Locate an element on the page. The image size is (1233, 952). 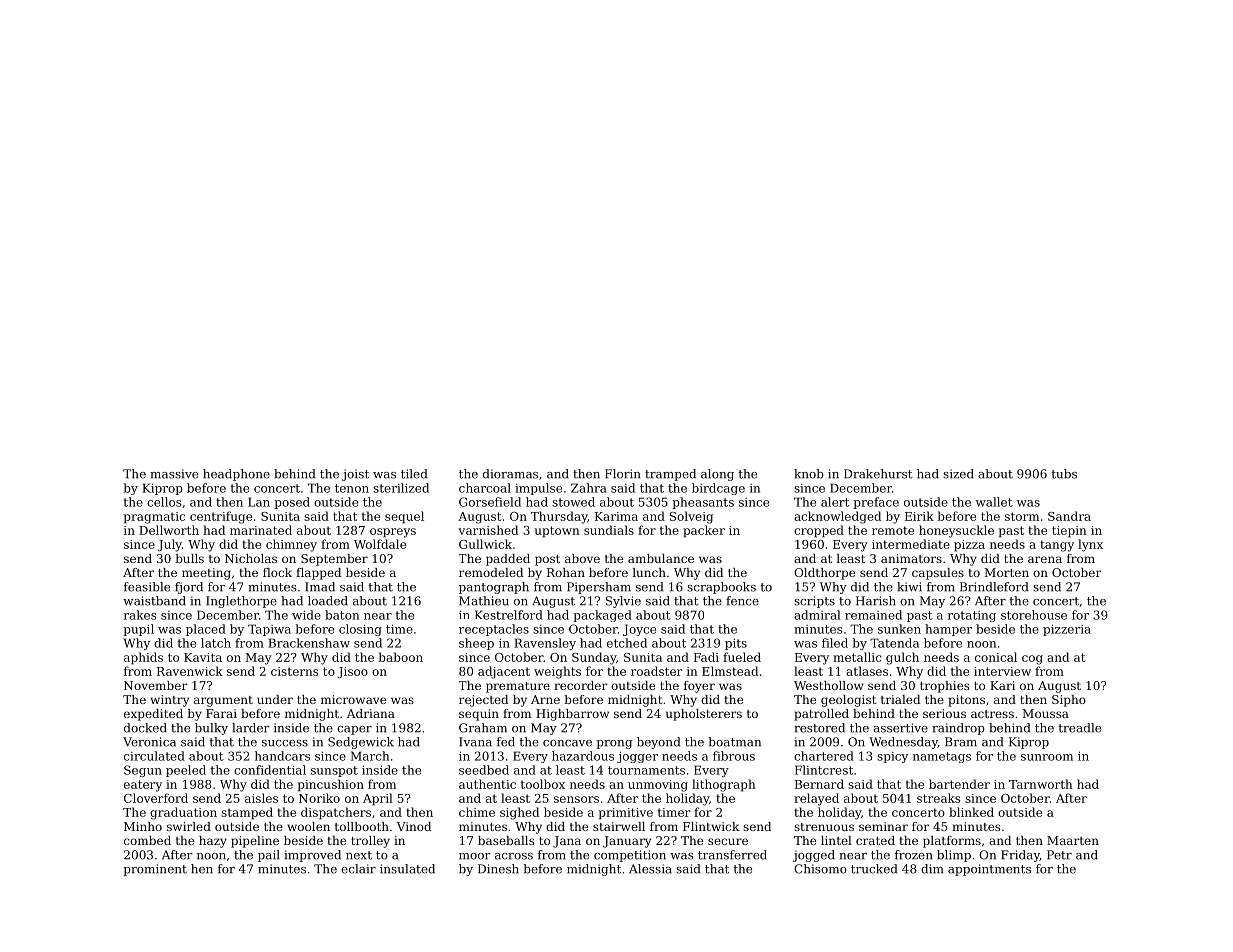
Inglethorpe is located at coordinates (241, 602).
